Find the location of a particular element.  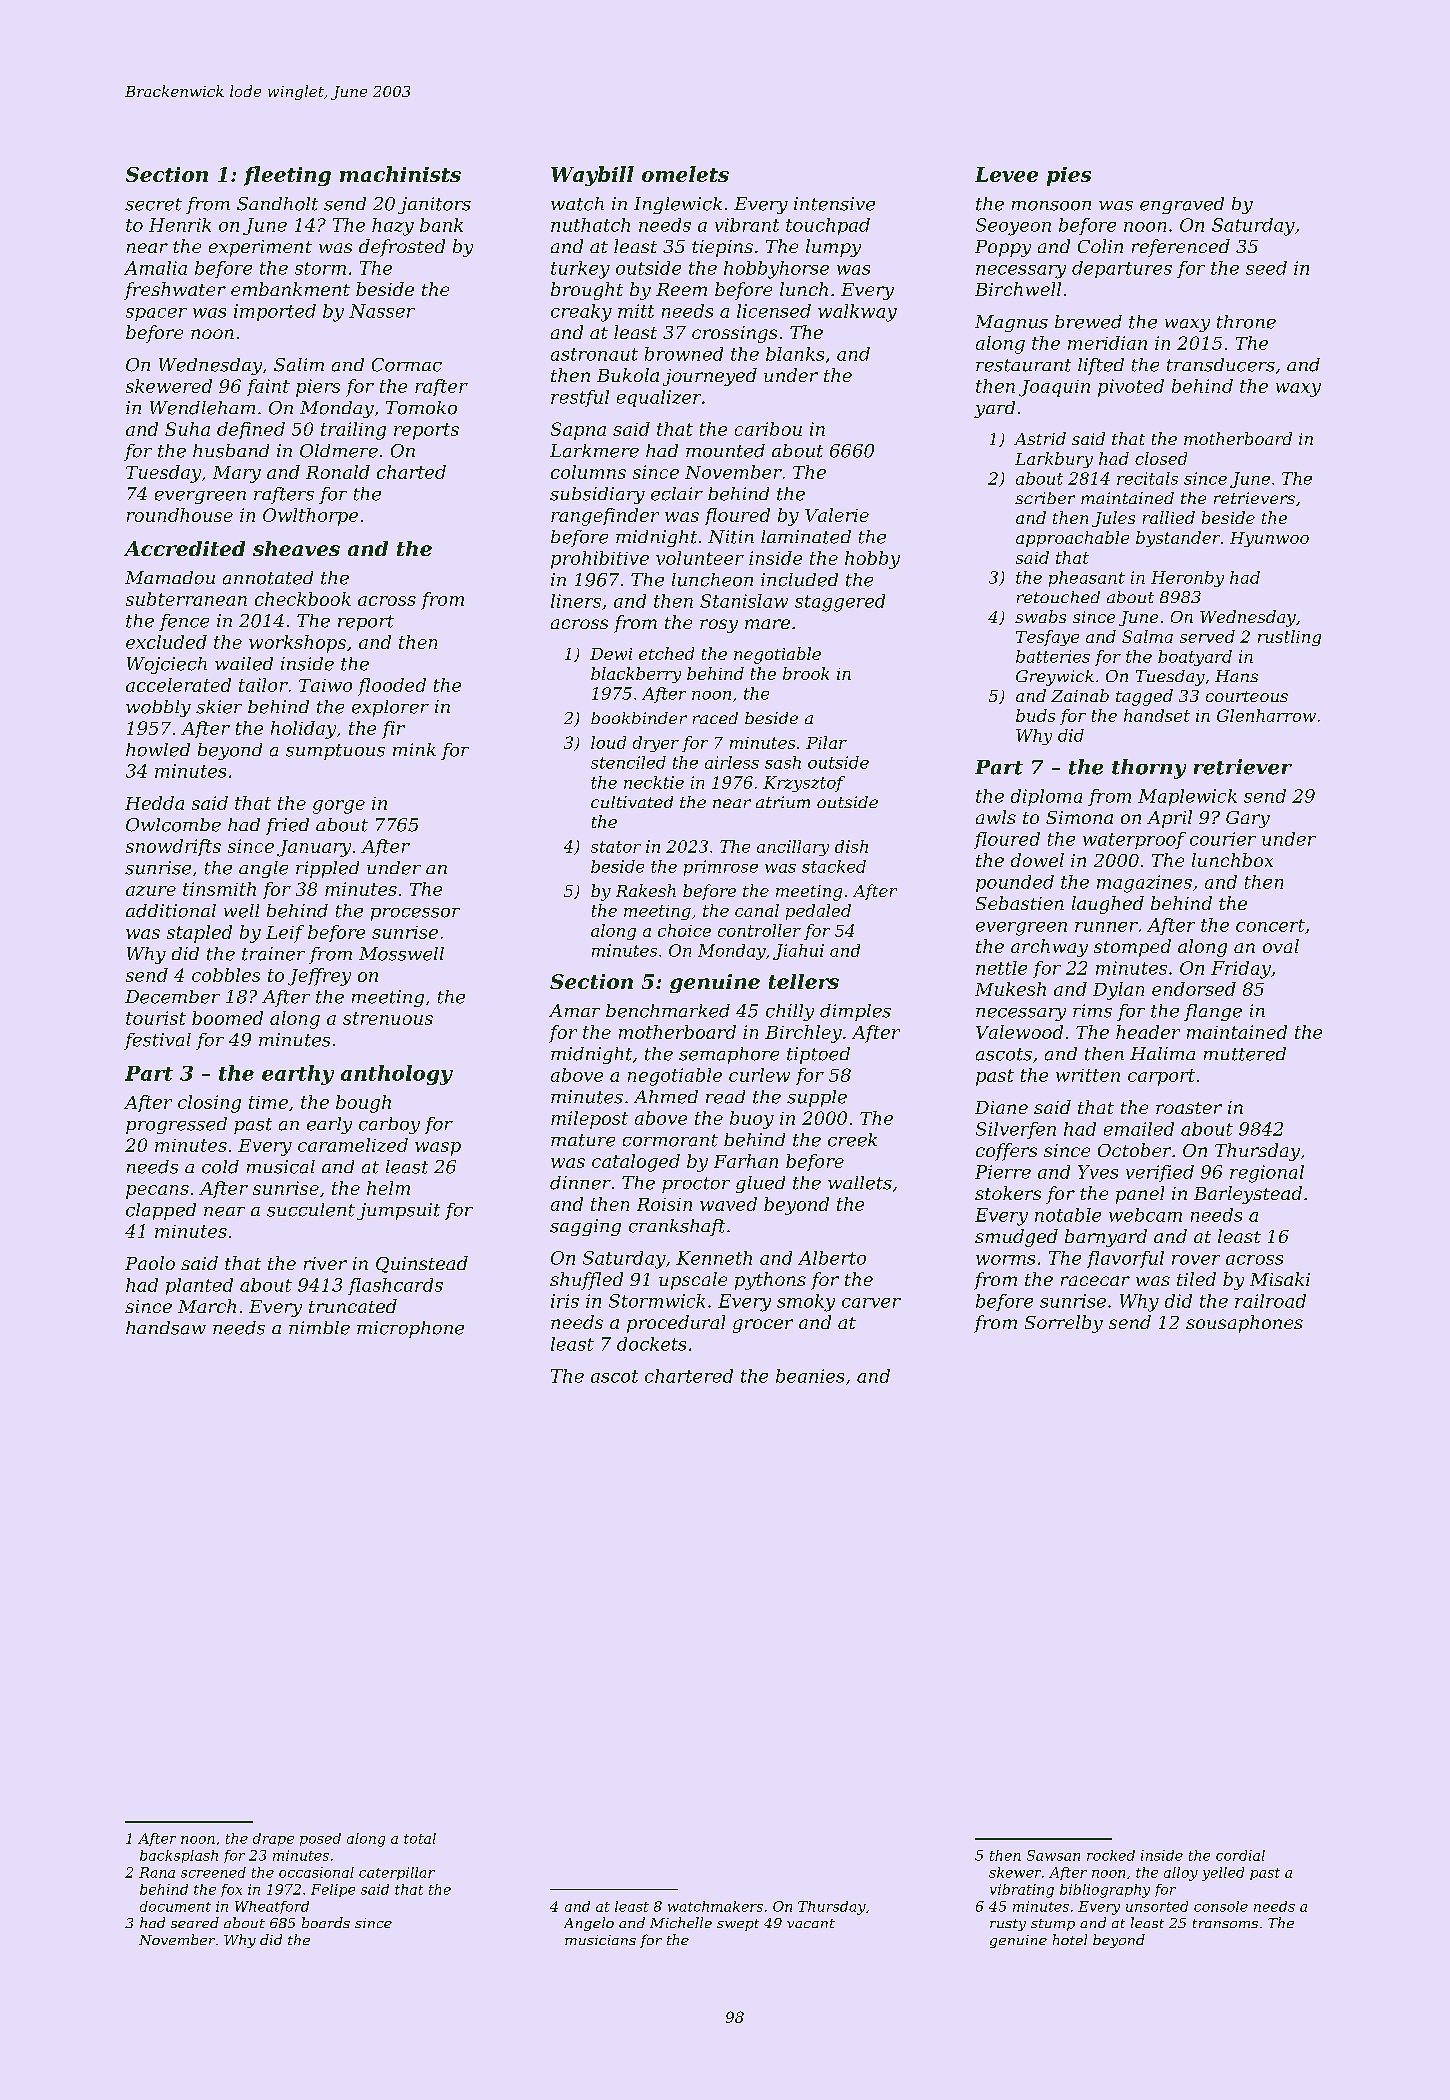

wallets is located at coordinates (860, 1183).
